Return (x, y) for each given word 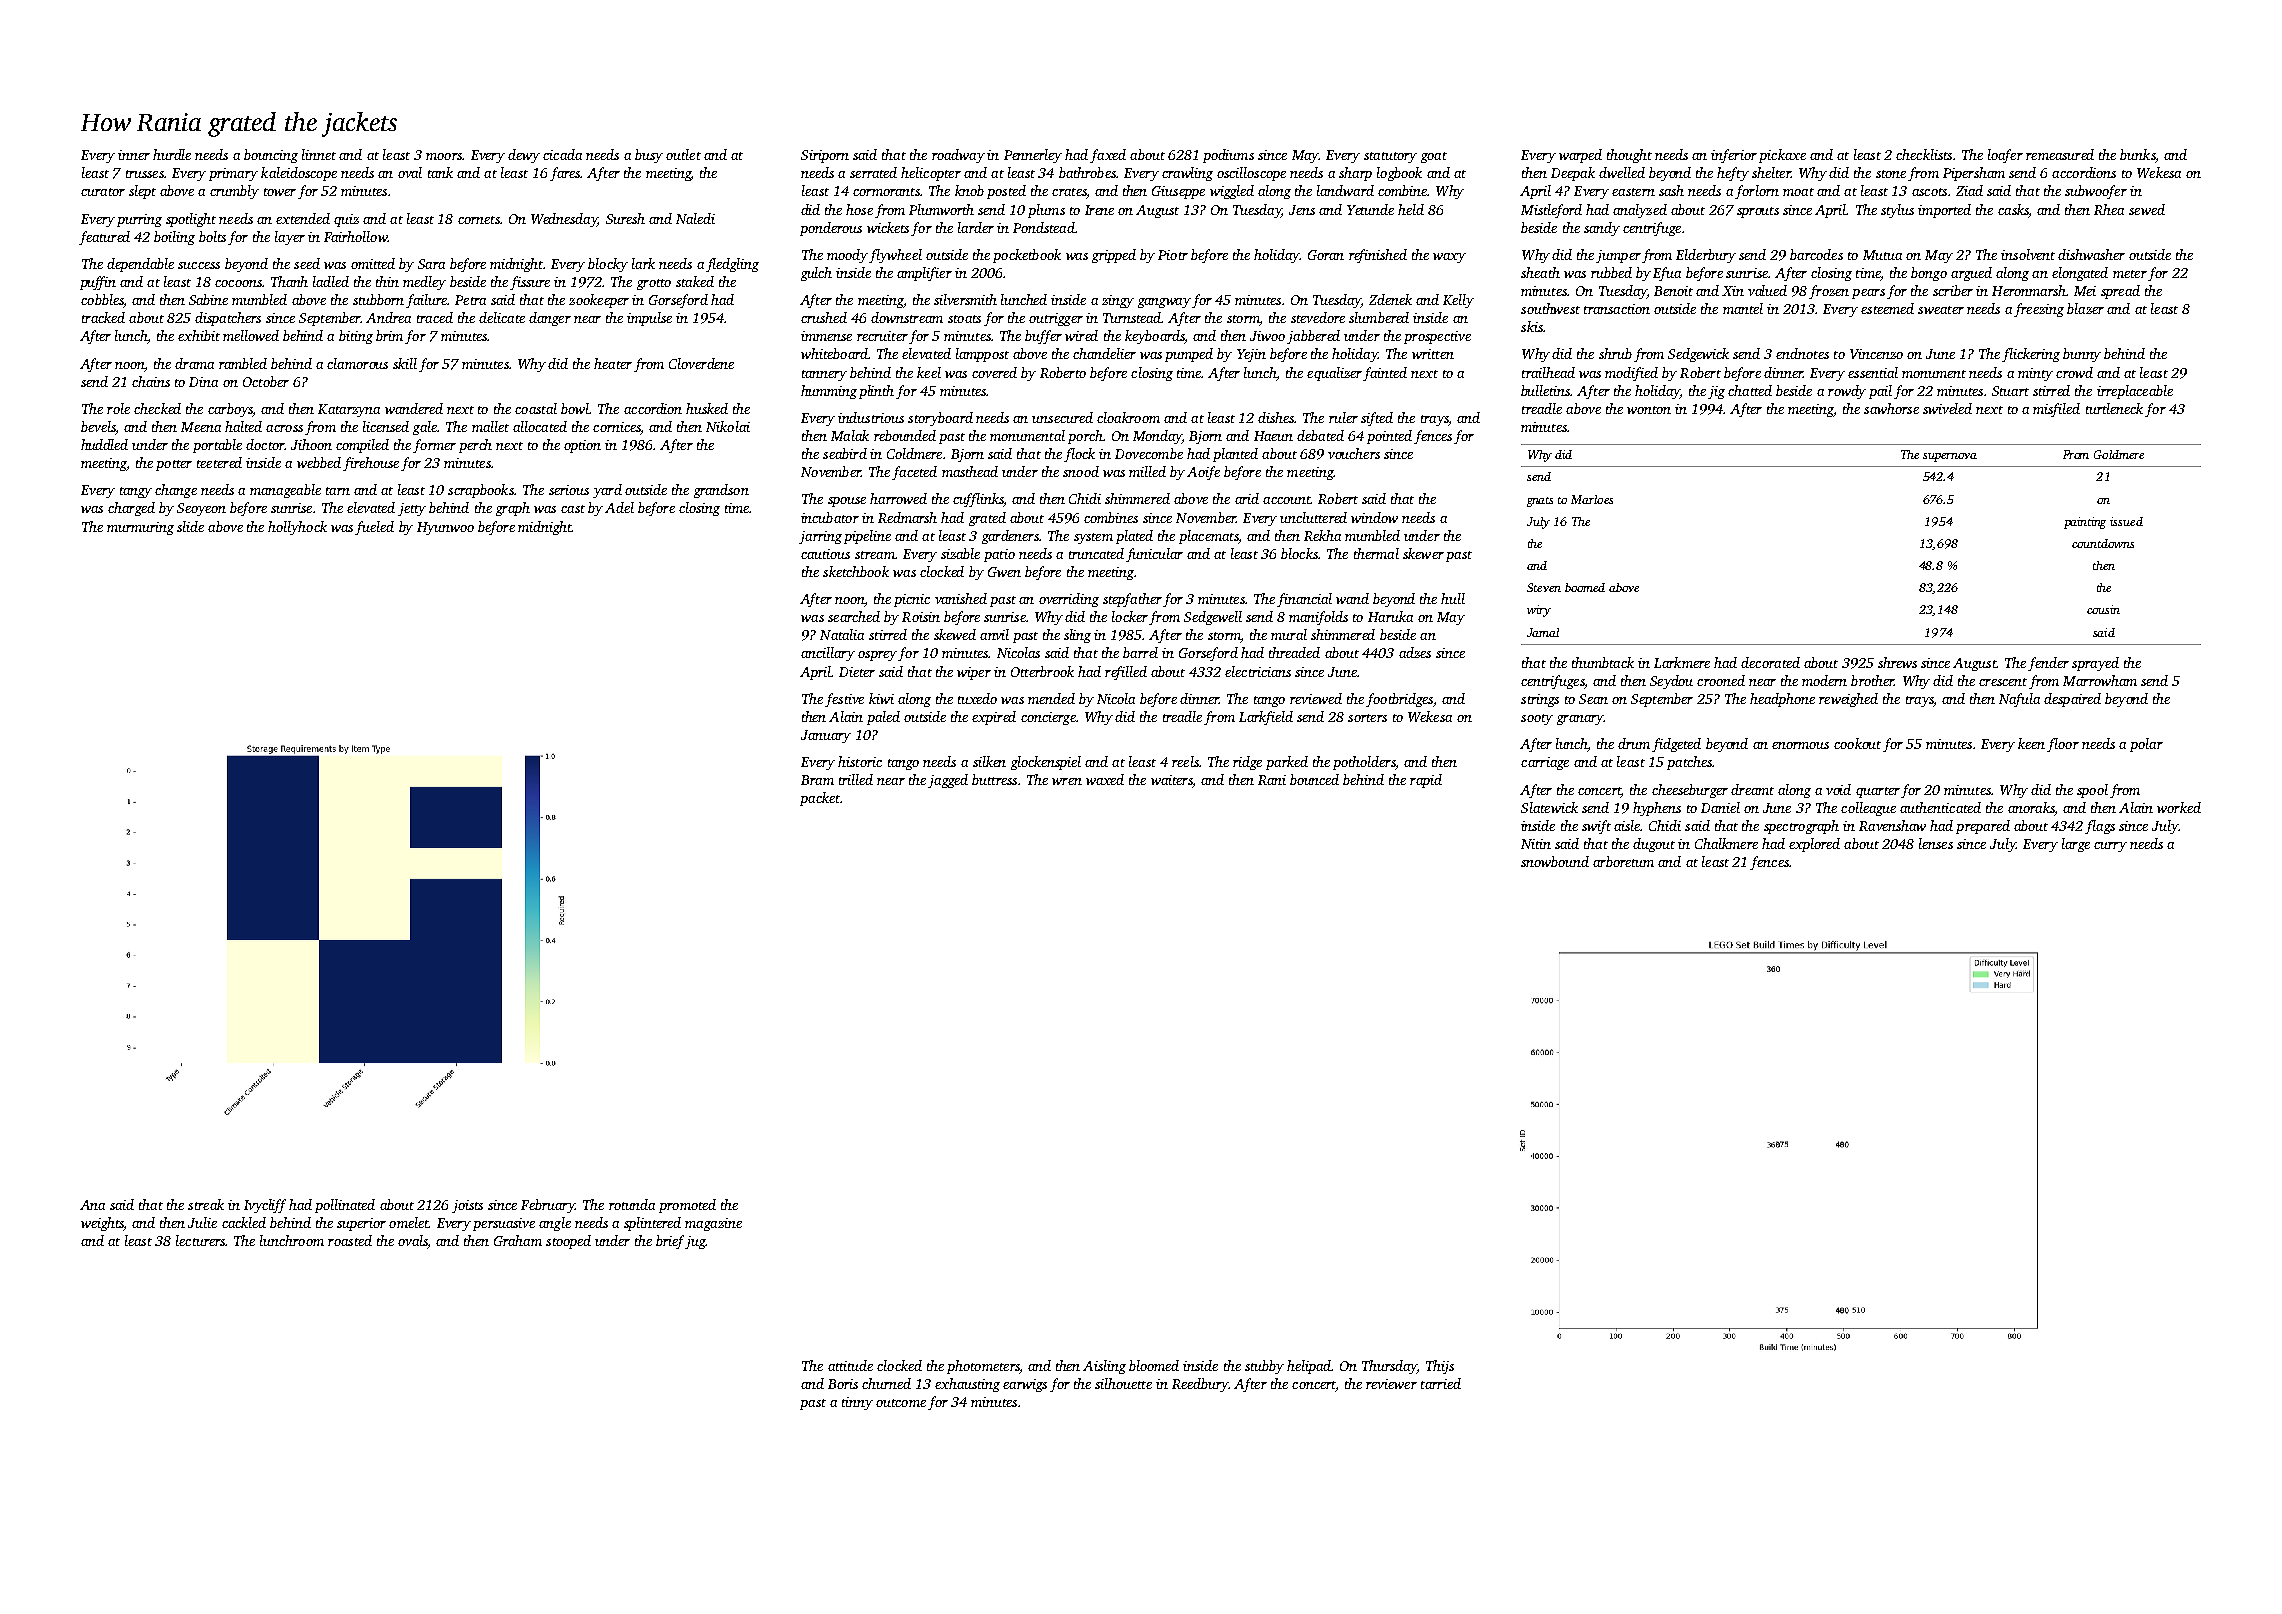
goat (1434, 157)
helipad (1309, 1367)
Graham (518, 1240)
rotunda (632, 1204)
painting (2085, 523)
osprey (877, 656)
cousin (2103, 609)
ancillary (828, 654)
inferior (1734, 156)
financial (1304, 600)
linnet (319, 154)
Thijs (1440, 1367)
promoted (687, 1206)
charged (131, 509)
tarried (1441, 1383)
